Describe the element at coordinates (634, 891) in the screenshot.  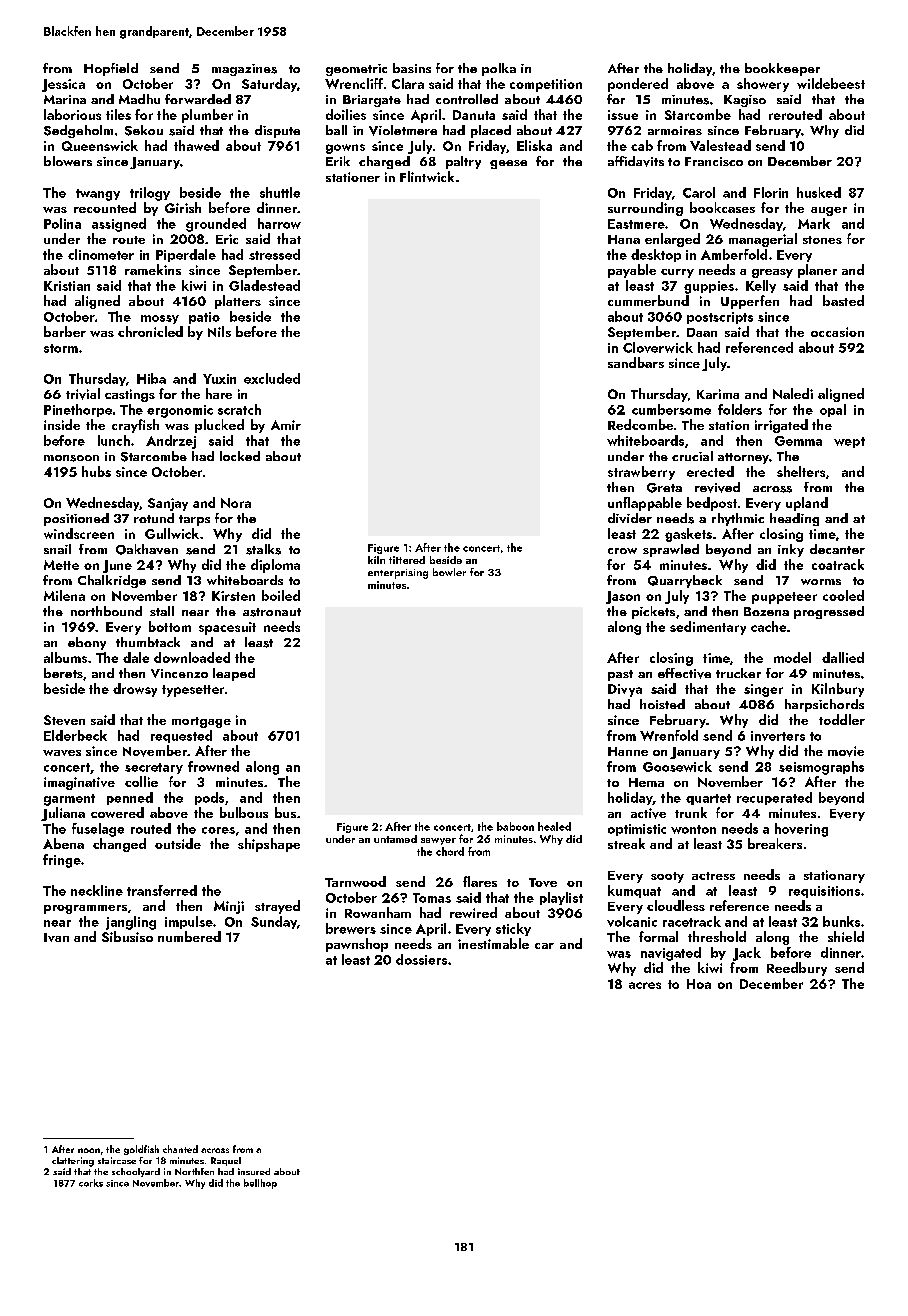
I see `kumquat` at that location.
